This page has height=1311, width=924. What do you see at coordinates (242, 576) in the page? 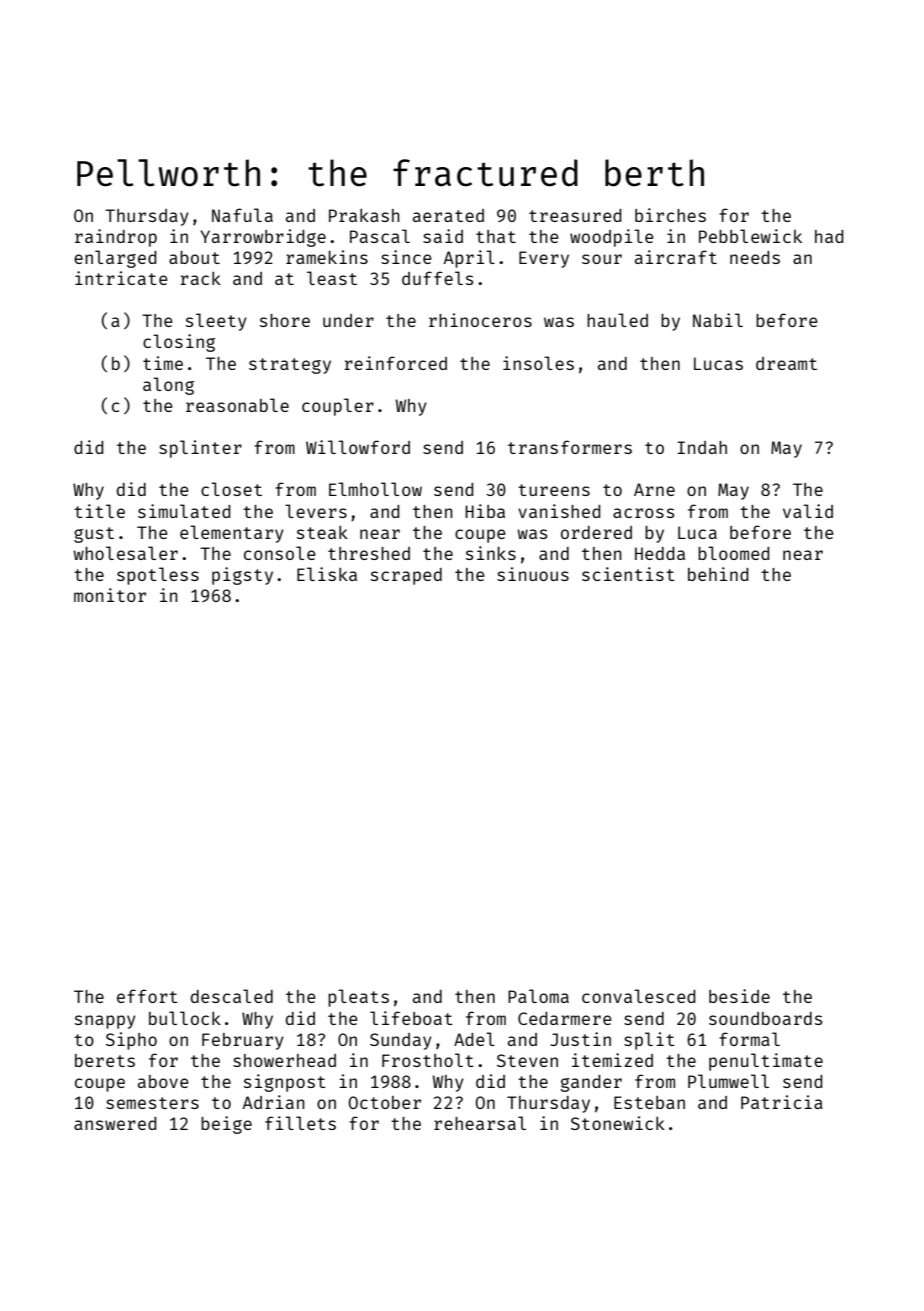
I see `pigsty` at bounding box center [242, 576].
